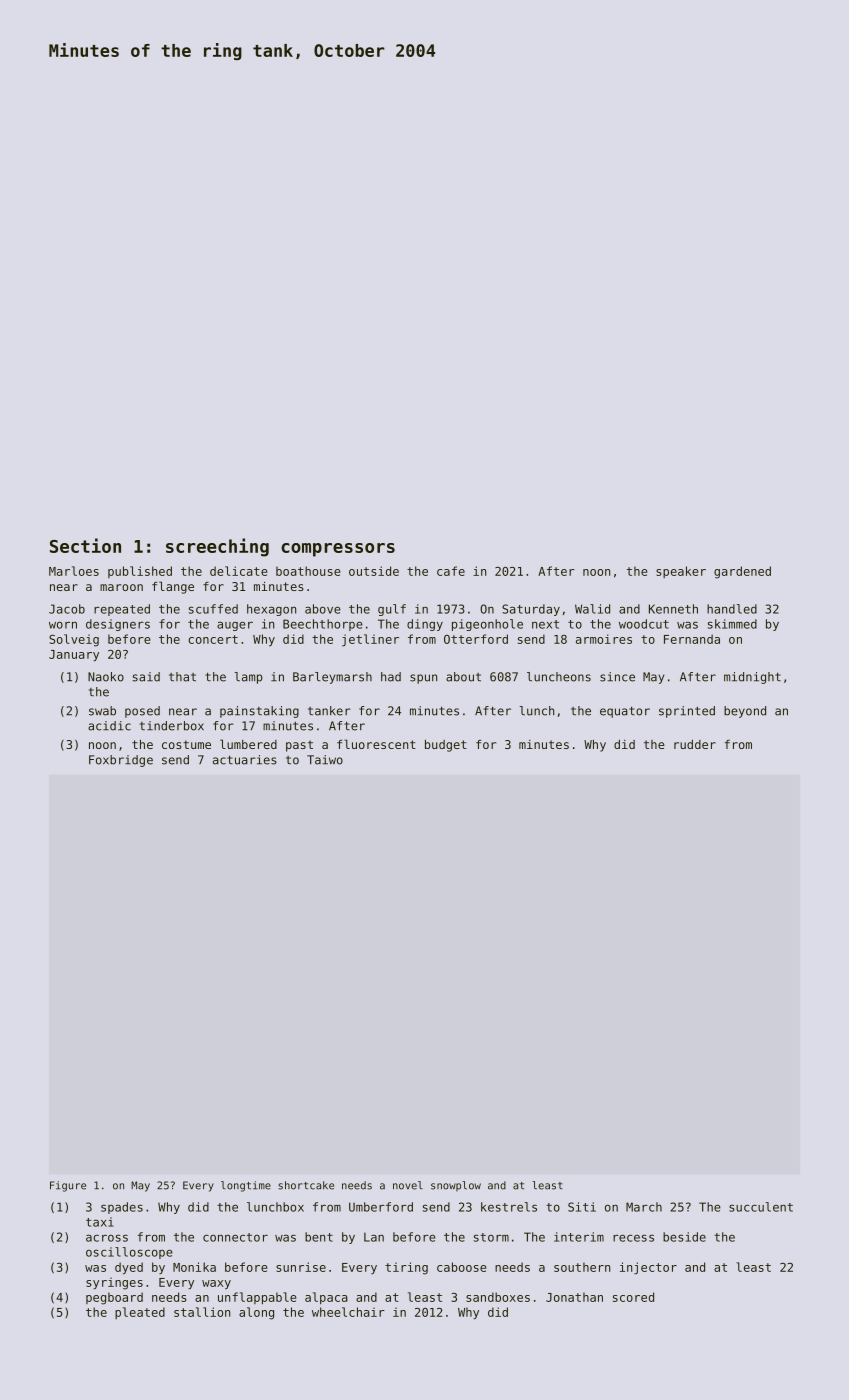 The height and width of the image is (1400, 849). What do you see at coordinates (202, 1312) in the image?
I see `stallion` at bounding box center [202, 1312].
